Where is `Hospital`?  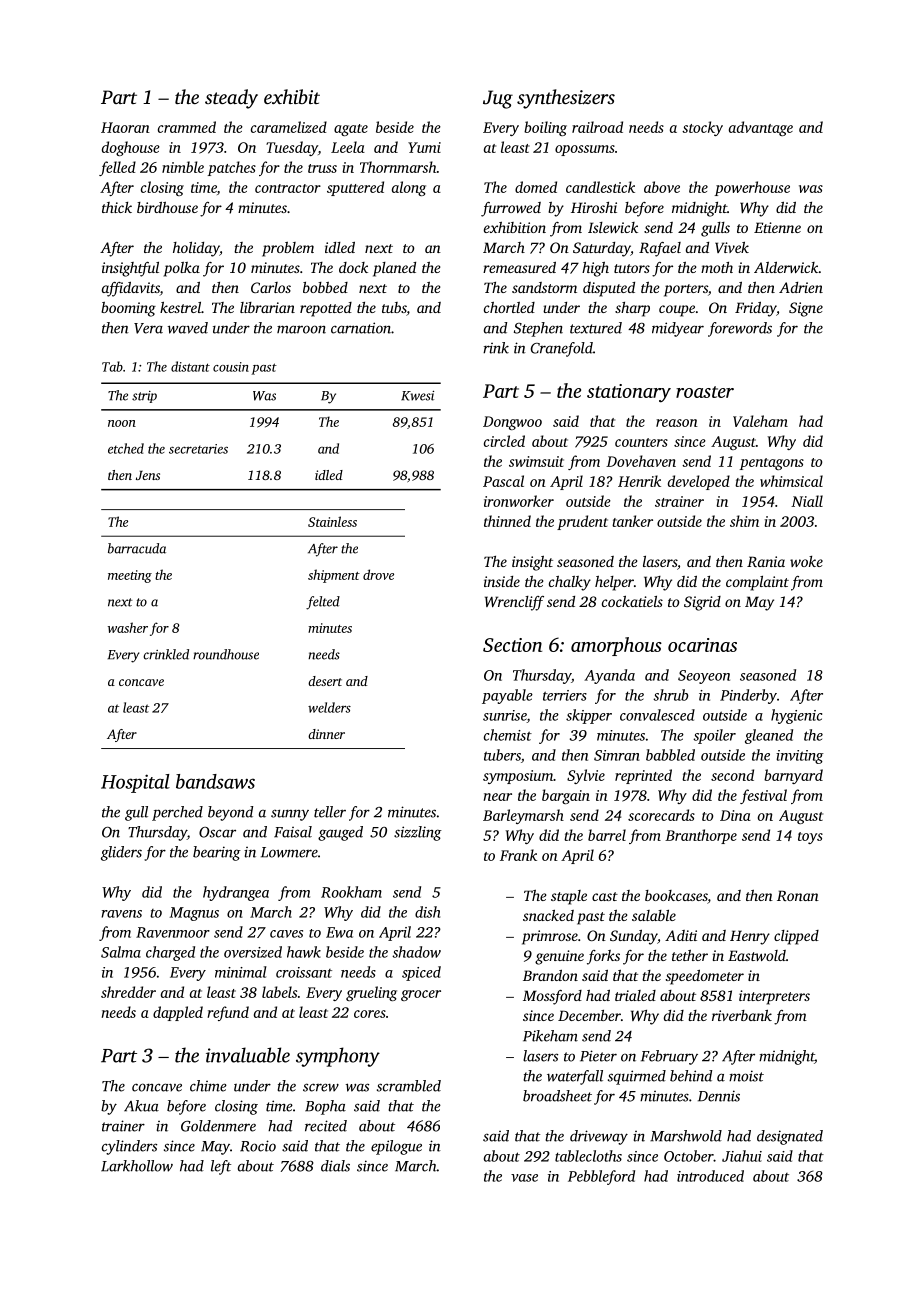
Hospital is located at coordinates (135, 783).
